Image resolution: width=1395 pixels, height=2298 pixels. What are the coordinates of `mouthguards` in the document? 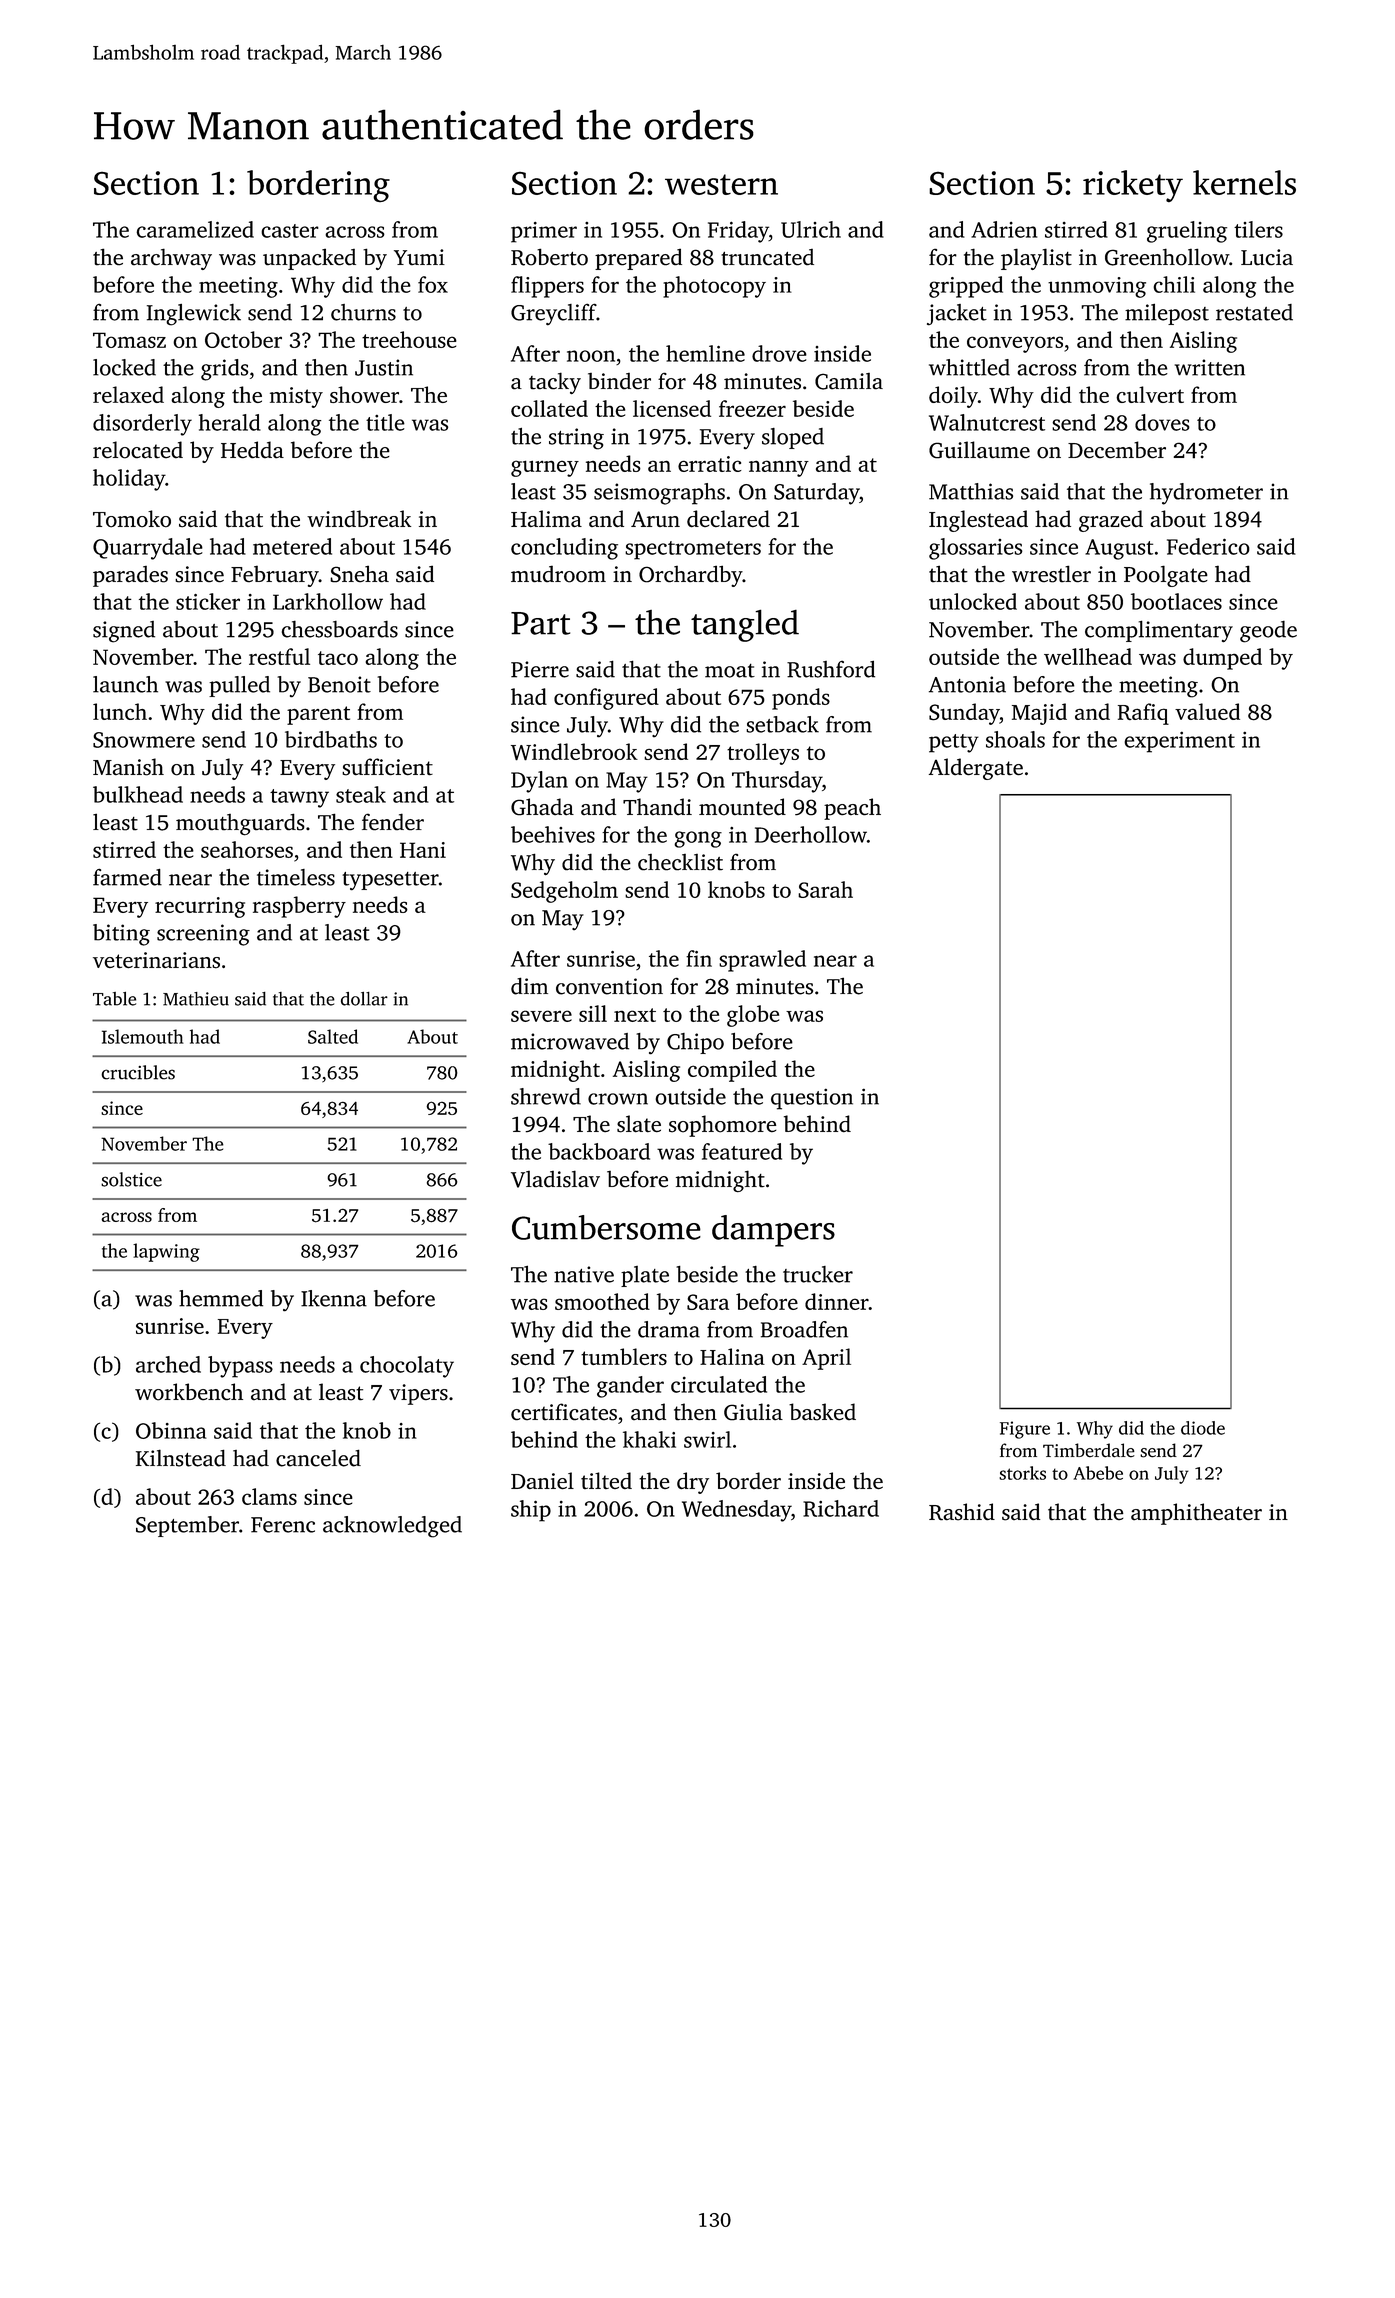 It's located at (240, 824).
